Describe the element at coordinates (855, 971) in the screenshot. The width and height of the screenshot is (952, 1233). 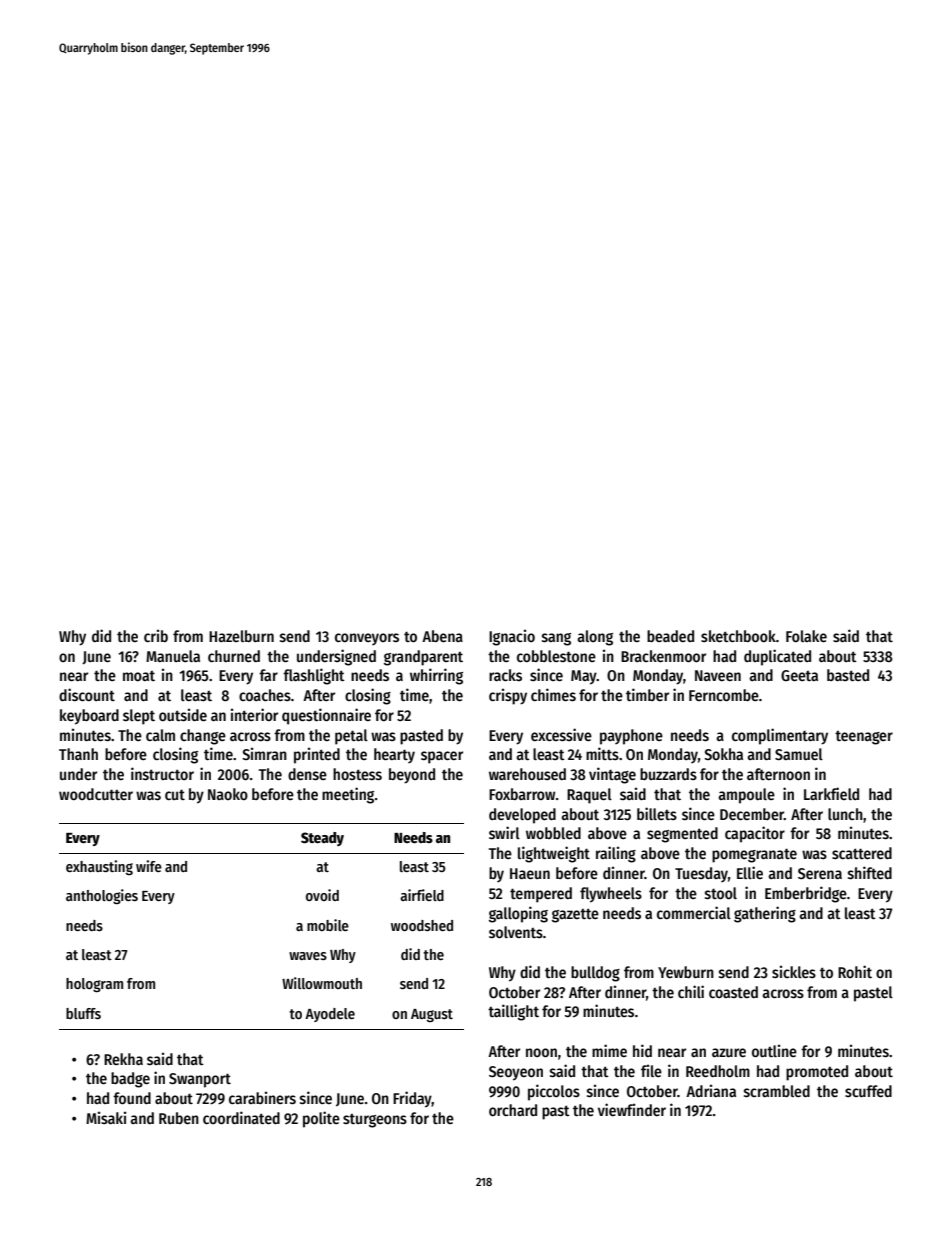
I see `Rohit` at that location.
